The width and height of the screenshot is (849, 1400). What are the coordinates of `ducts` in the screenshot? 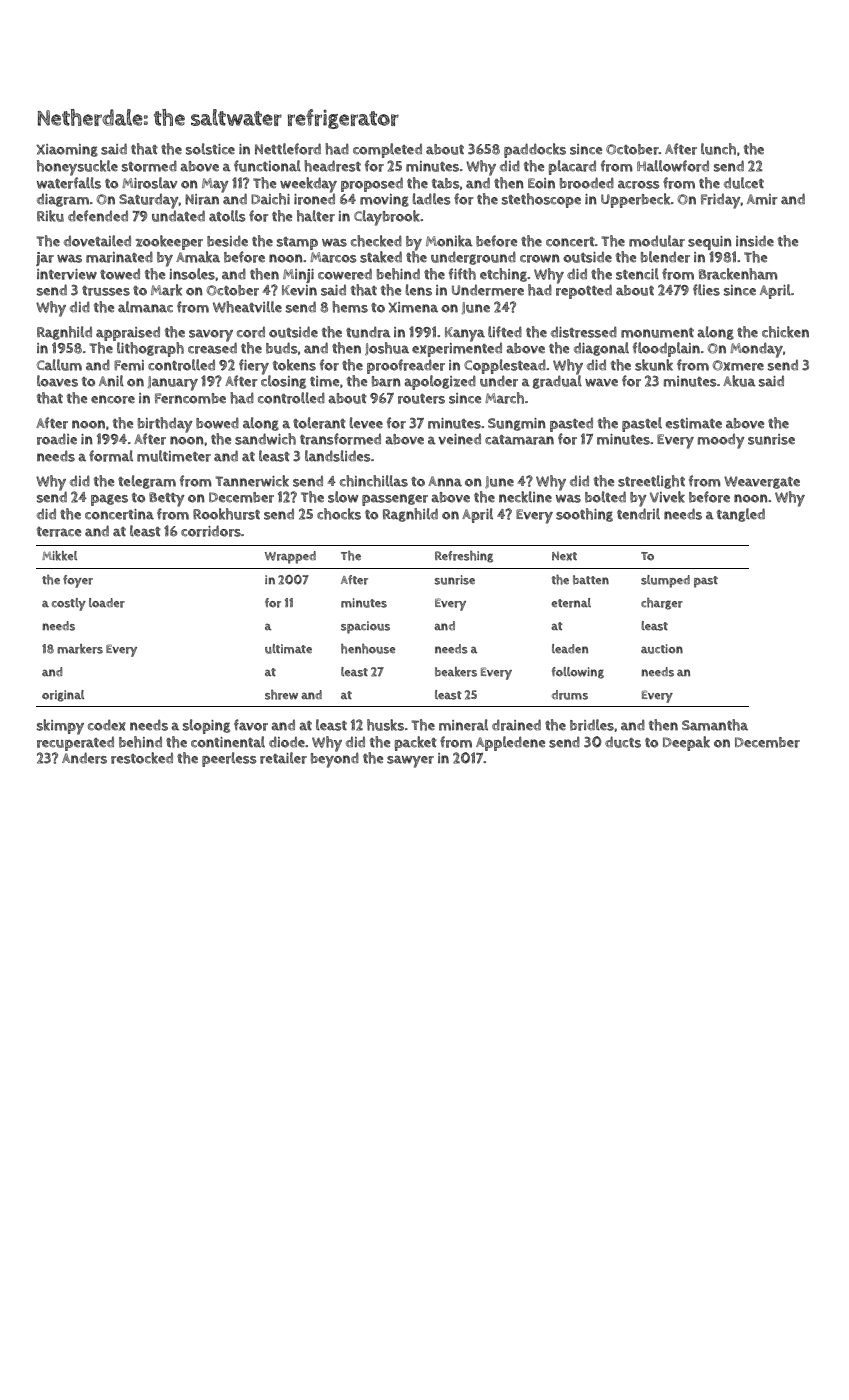 It's located at (623, 742).
